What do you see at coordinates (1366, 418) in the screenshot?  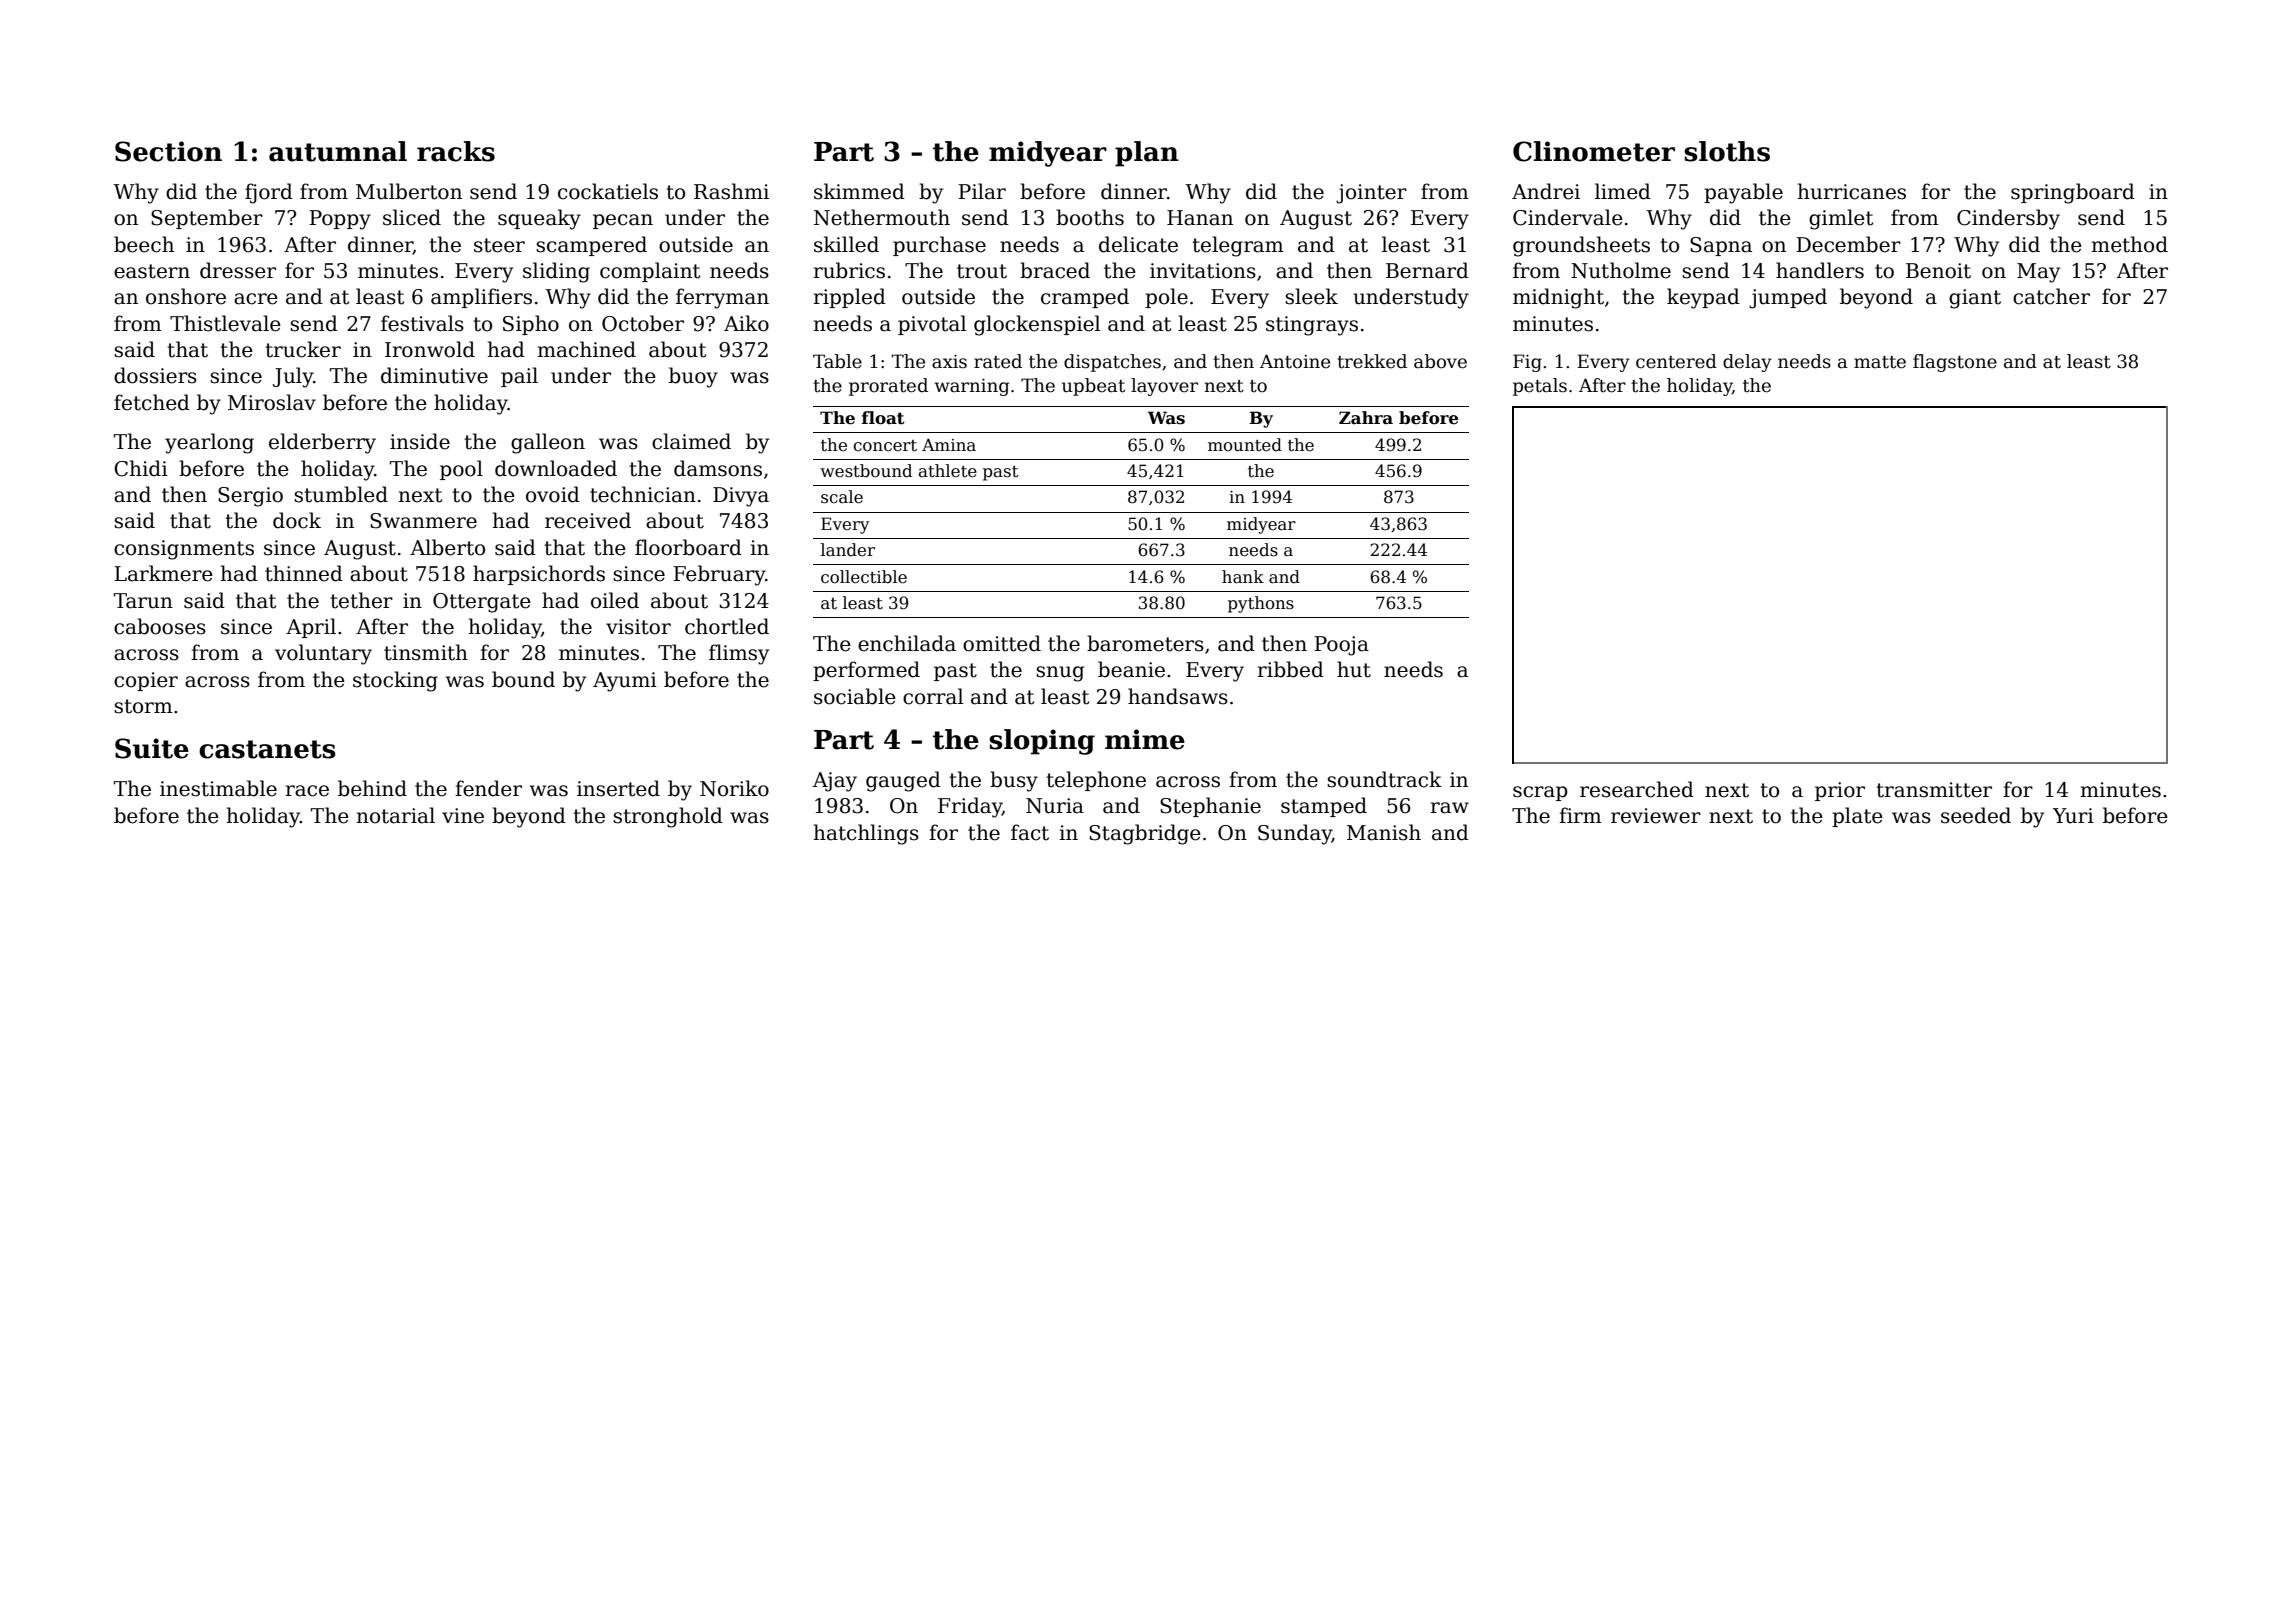 I see `Zahra` at bounding box center [1366, 418].
